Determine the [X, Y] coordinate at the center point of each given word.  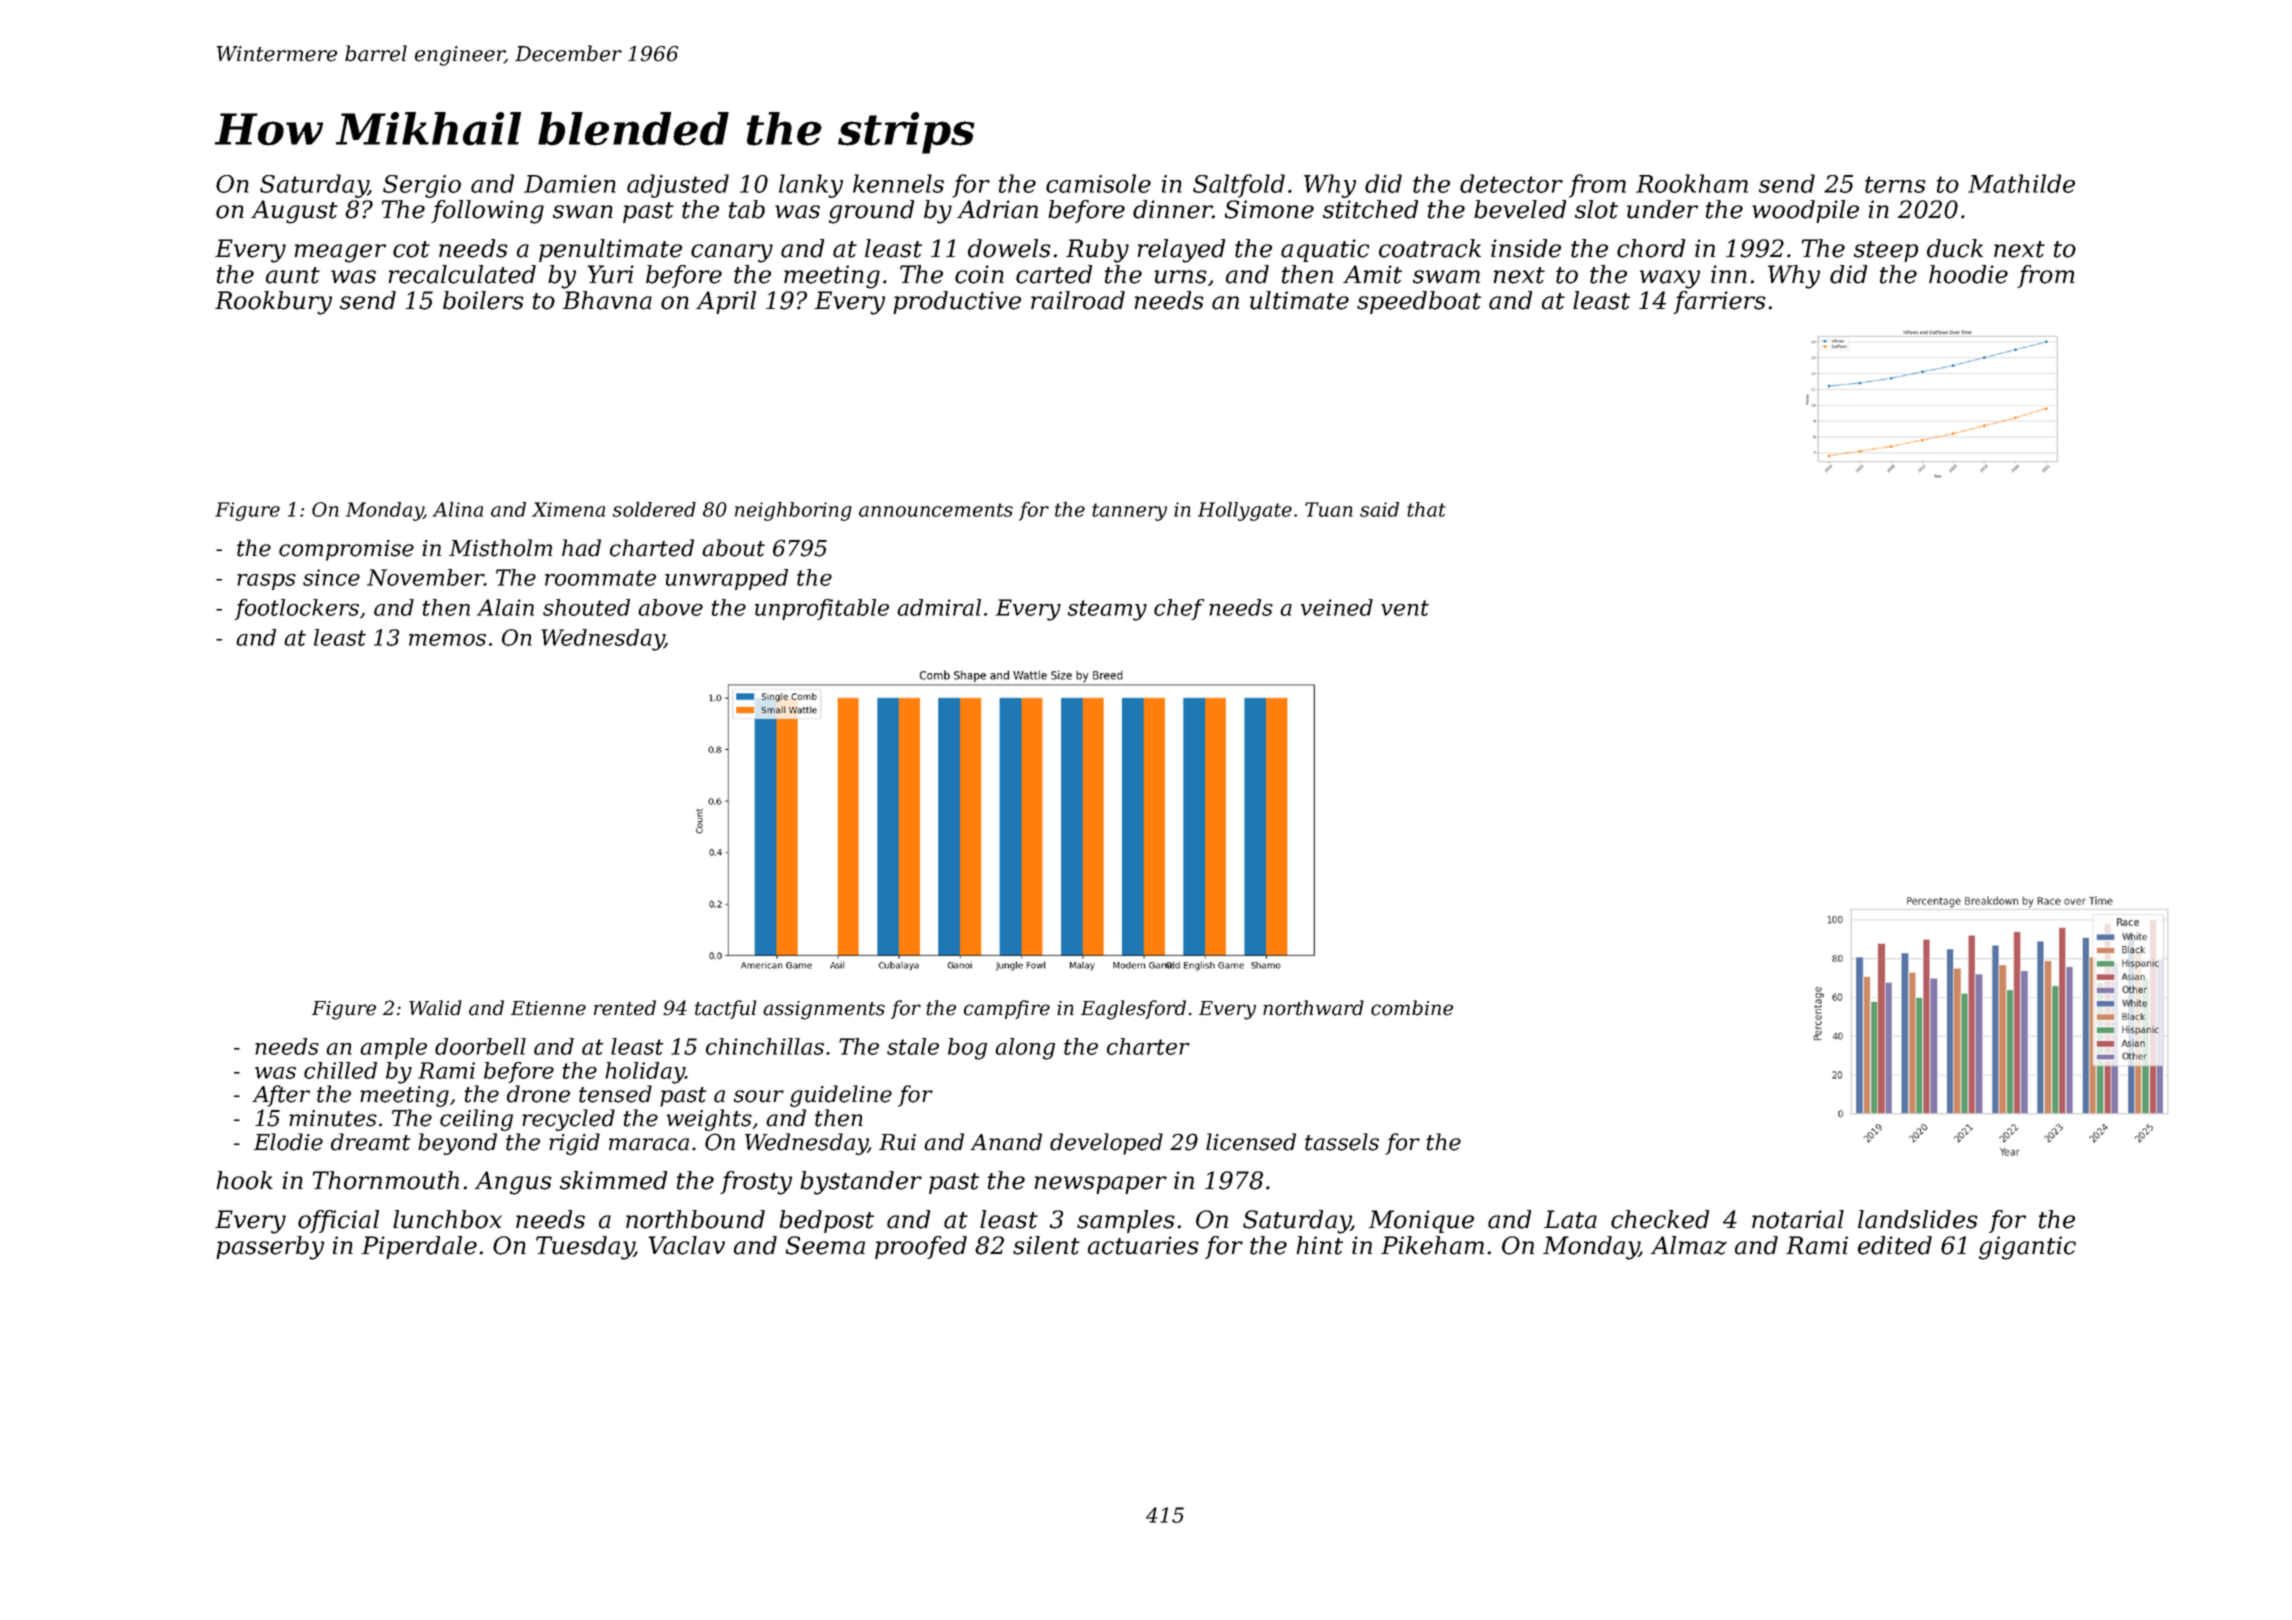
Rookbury [273, 303]
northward [1313, 1008]
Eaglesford [1133, 1010]
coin [979, 274]
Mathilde [2021, 183]
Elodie [288, 1142]
